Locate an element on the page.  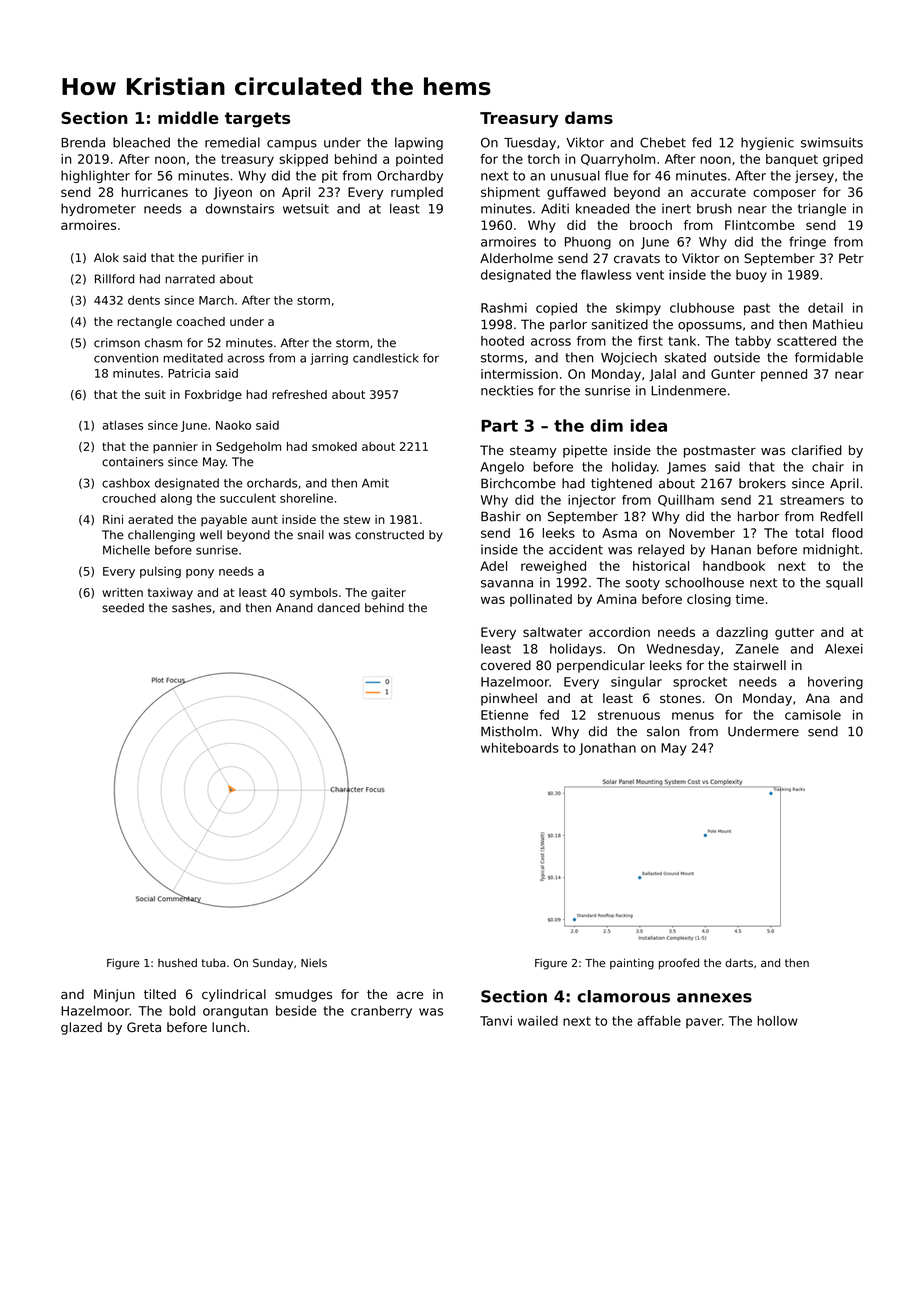
seeded is located at coordinates (123, 608).
